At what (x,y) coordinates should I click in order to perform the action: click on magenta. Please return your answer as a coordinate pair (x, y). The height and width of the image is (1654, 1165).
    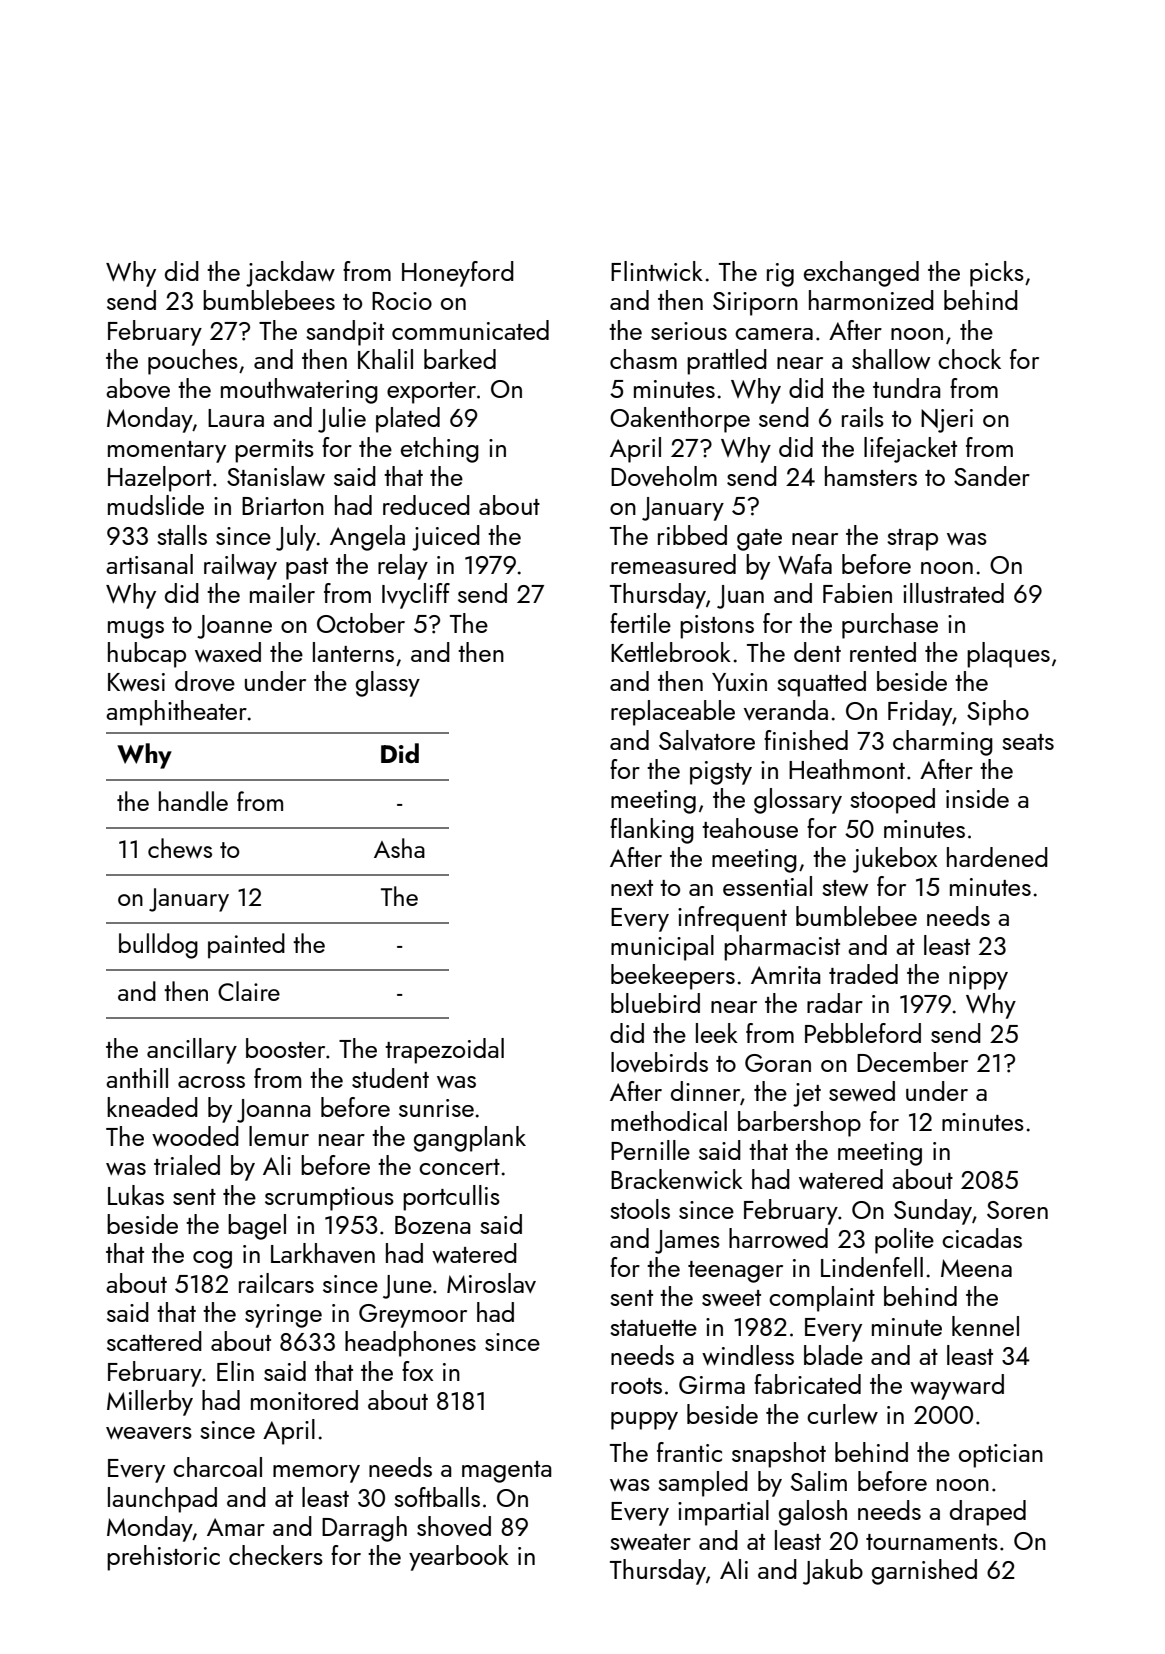
    Looking at the image, I should click on (506, 1472).
